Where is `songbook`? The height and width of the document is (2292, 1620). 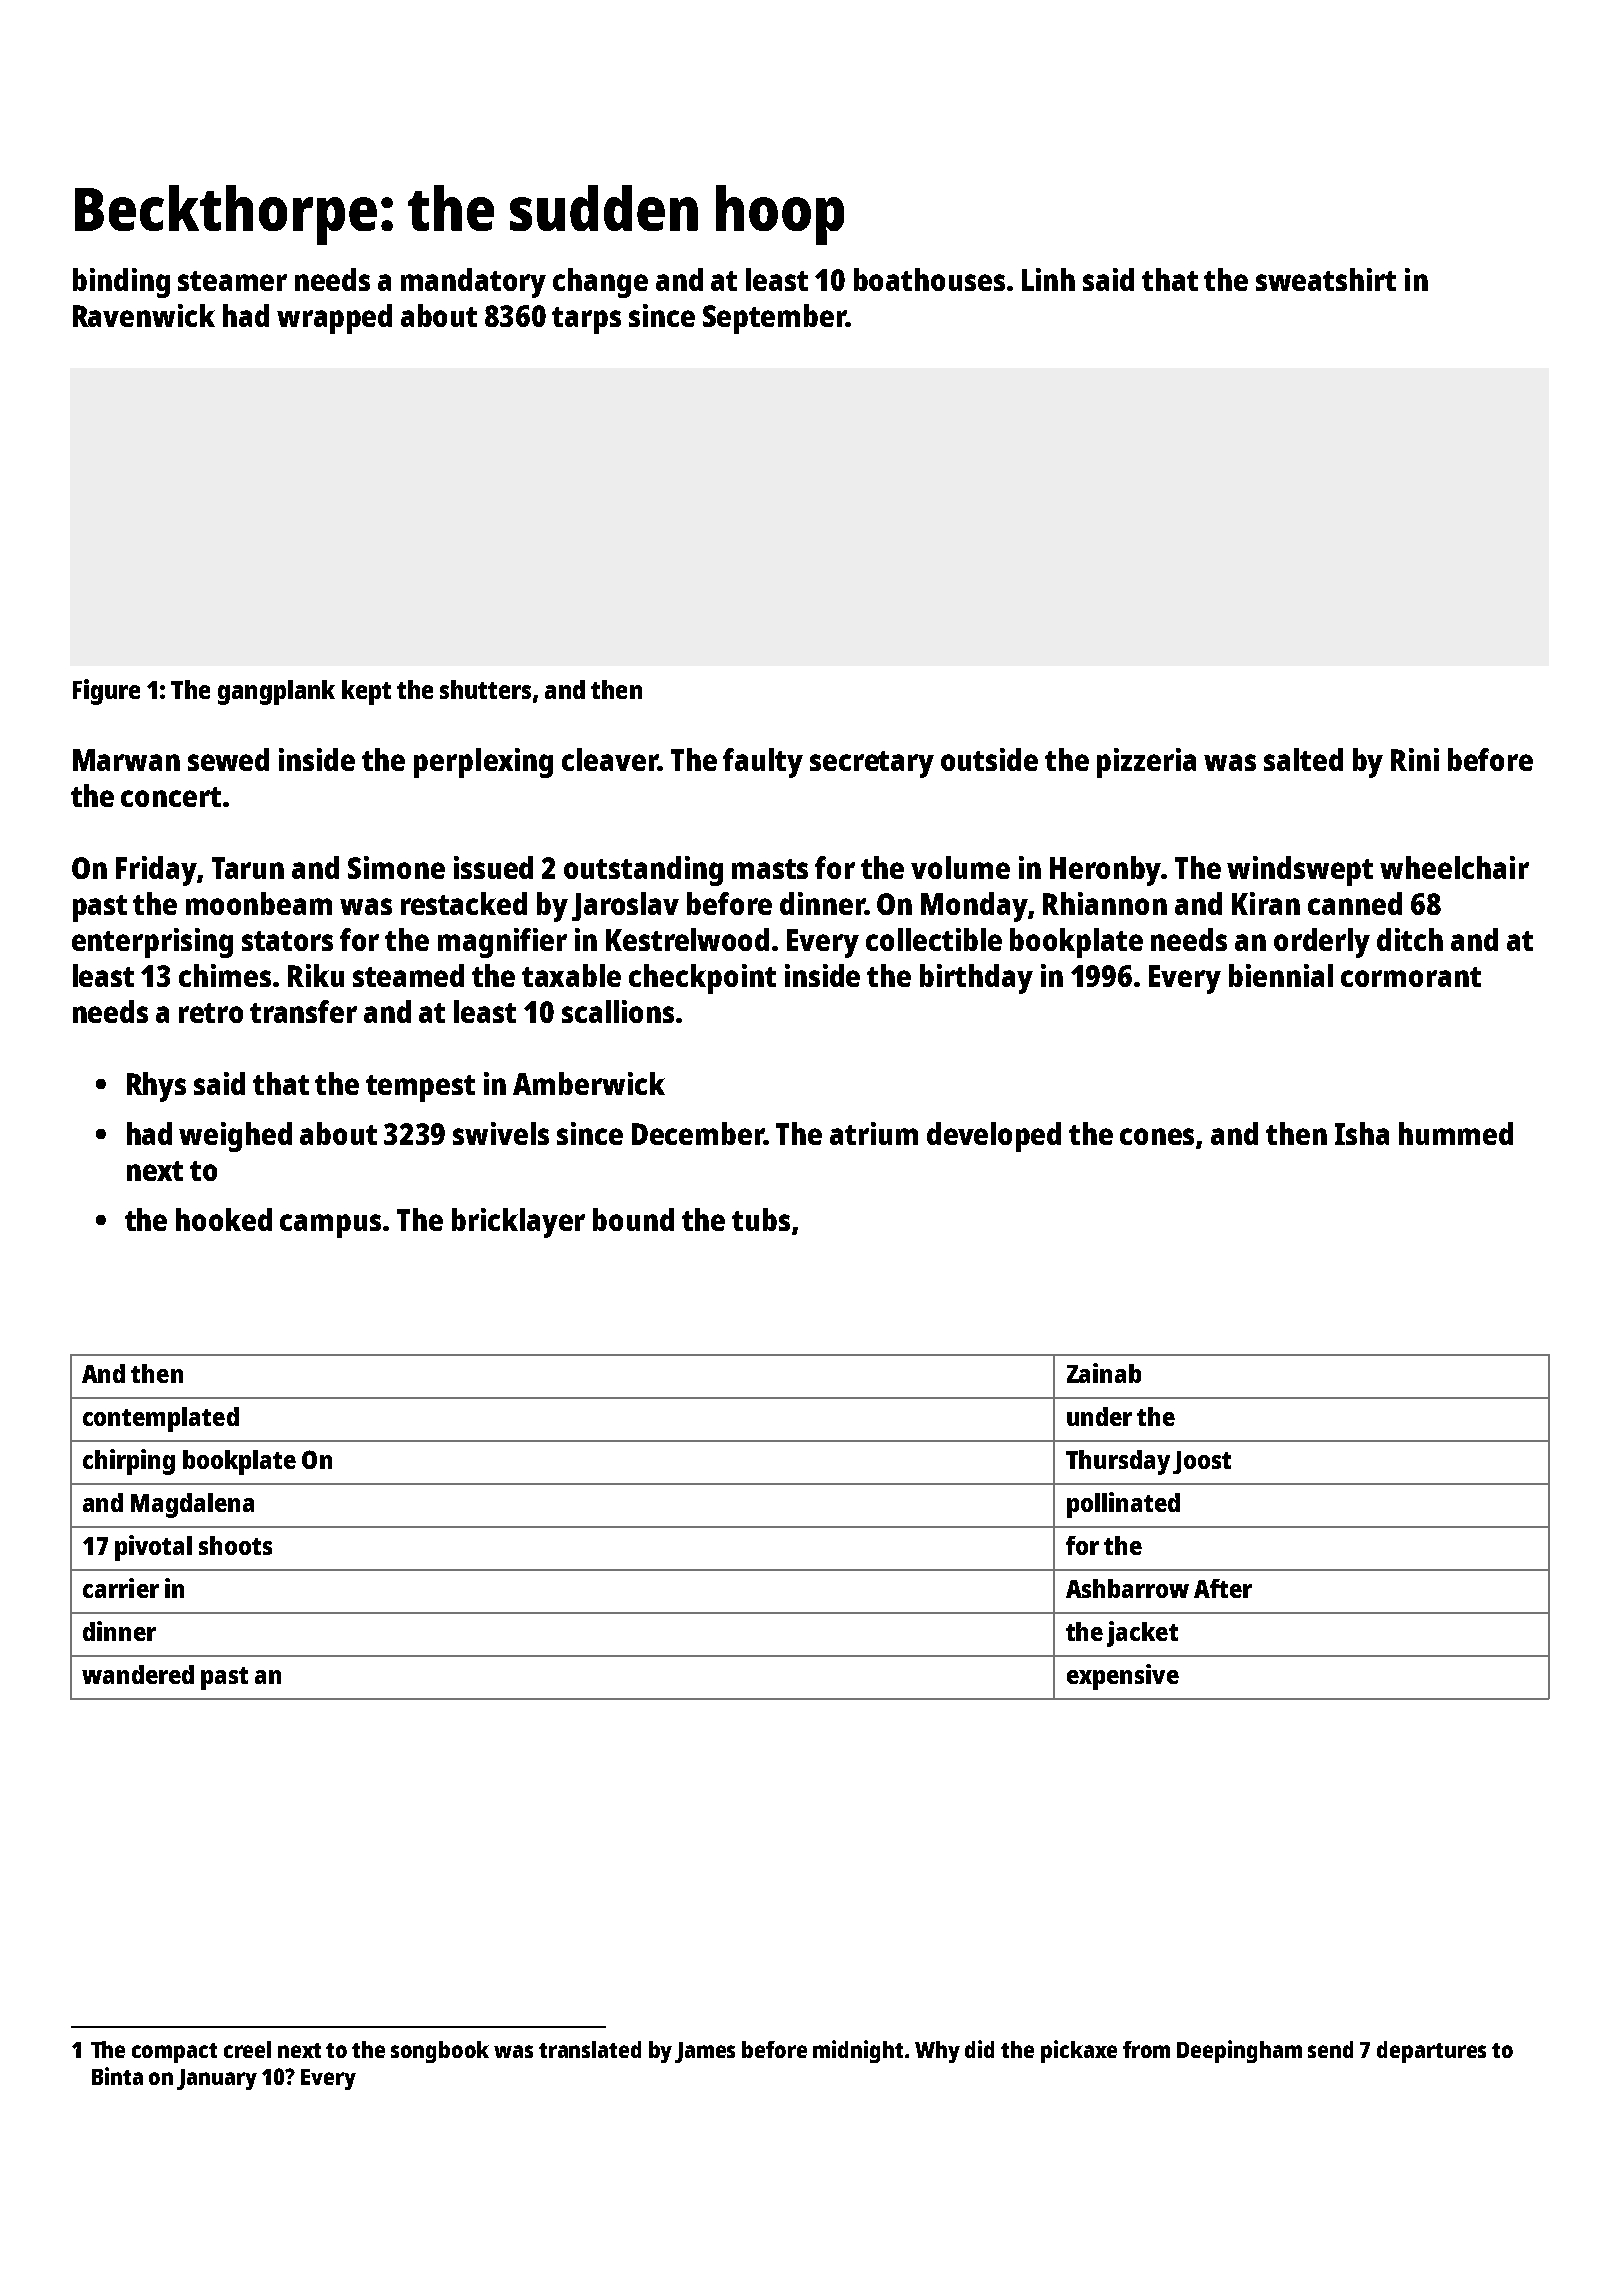
songbook is located at coordinates (440, 2052).
